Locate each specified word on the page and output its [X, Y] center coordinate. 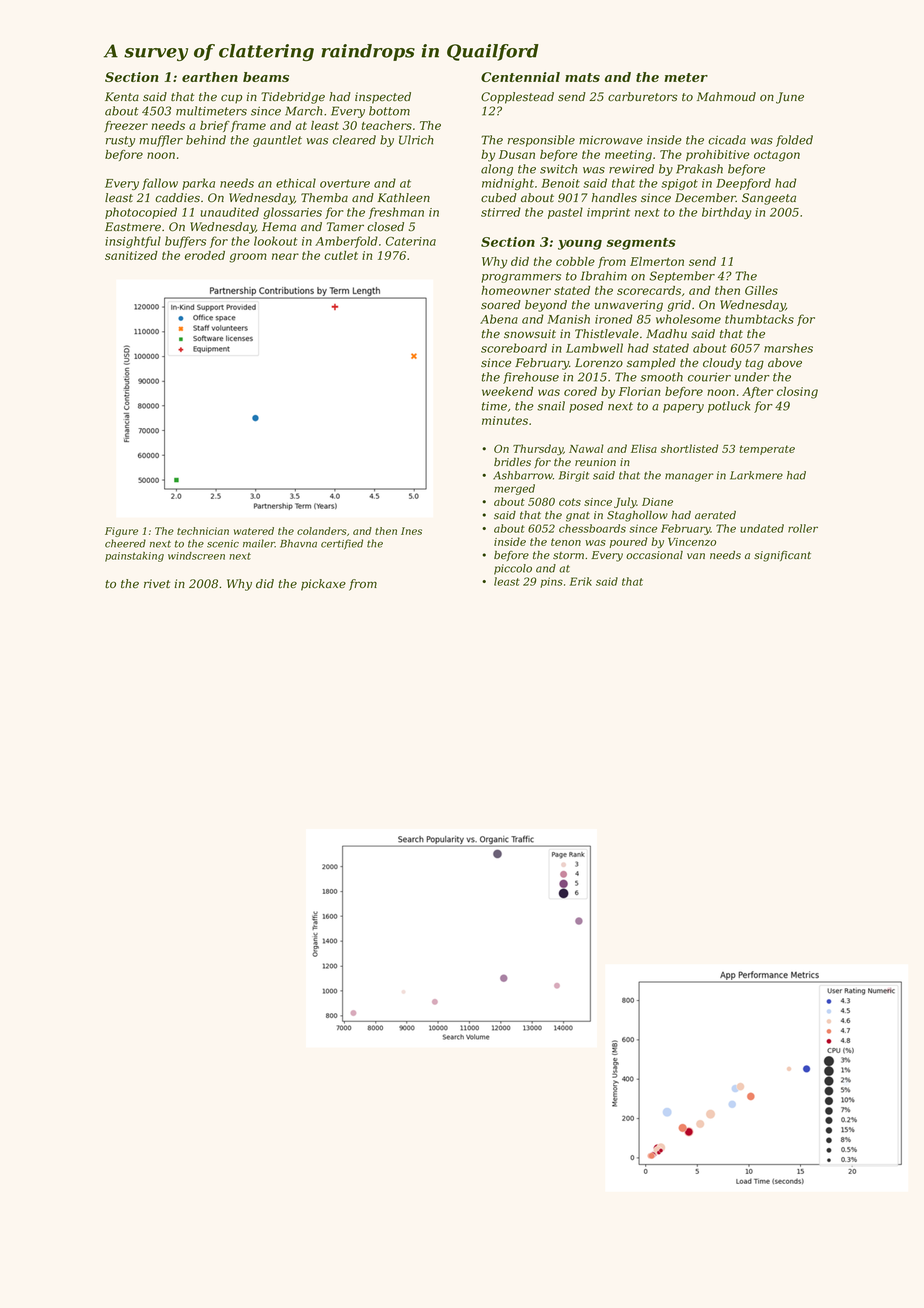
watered [254, 531]
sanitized [131, 255]
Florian [640, 391]
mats [582, 77]
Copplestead [517, 98]
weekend [507, 391]
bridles [512, 462]
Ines [411, 531]
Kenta [122, 97]
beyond [546, 306]
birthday [727, 213]
